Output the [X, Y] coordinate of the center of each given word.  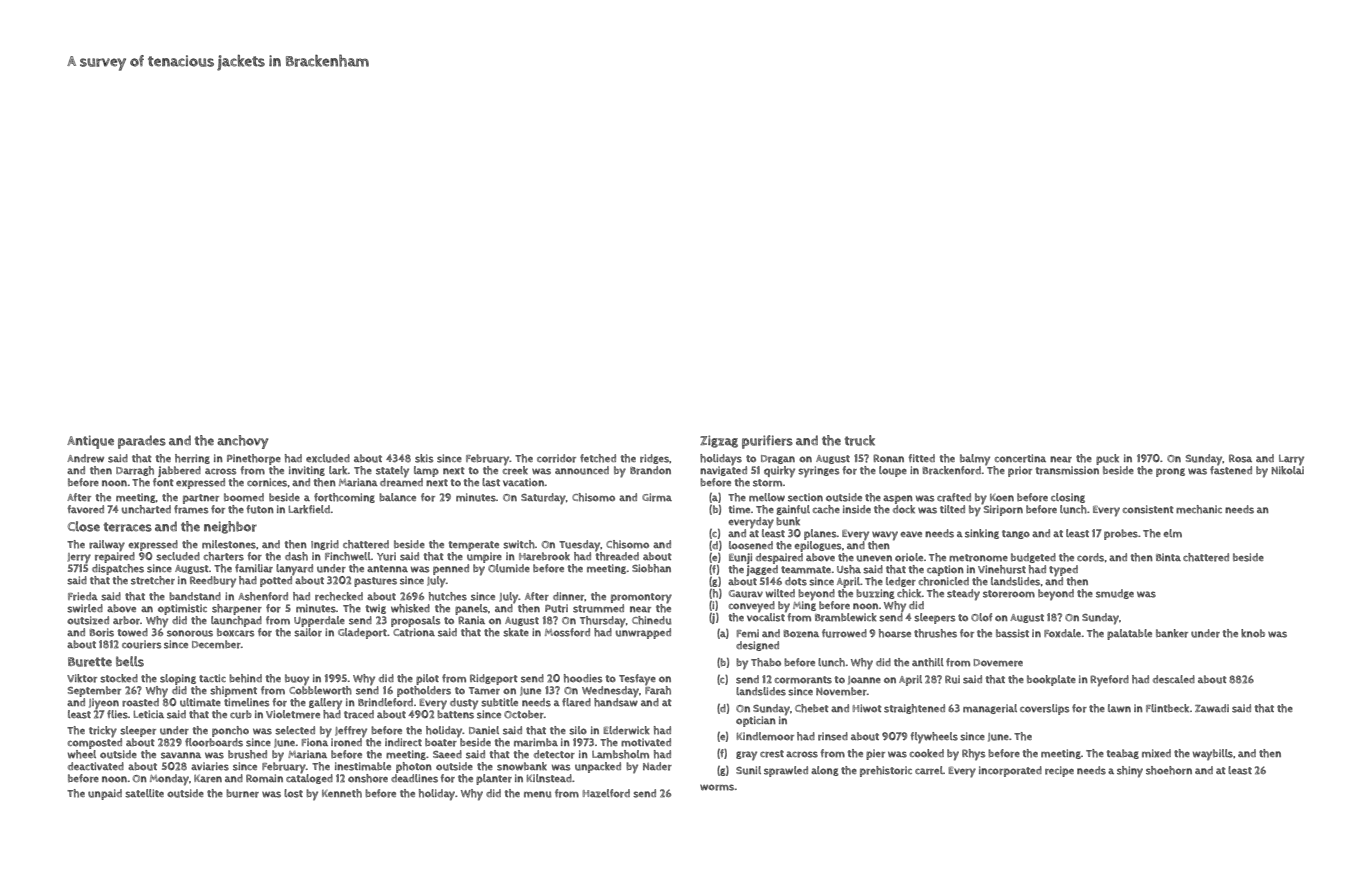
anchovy [242, 442]
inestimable [363, 766]
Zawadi [1212, 708]
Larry [1291, 460]
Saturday [543, 499]
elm [1172, 533]
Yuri [386, 556]
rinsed [833, 736]
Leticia [148, 714]
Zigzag [719, 441]
